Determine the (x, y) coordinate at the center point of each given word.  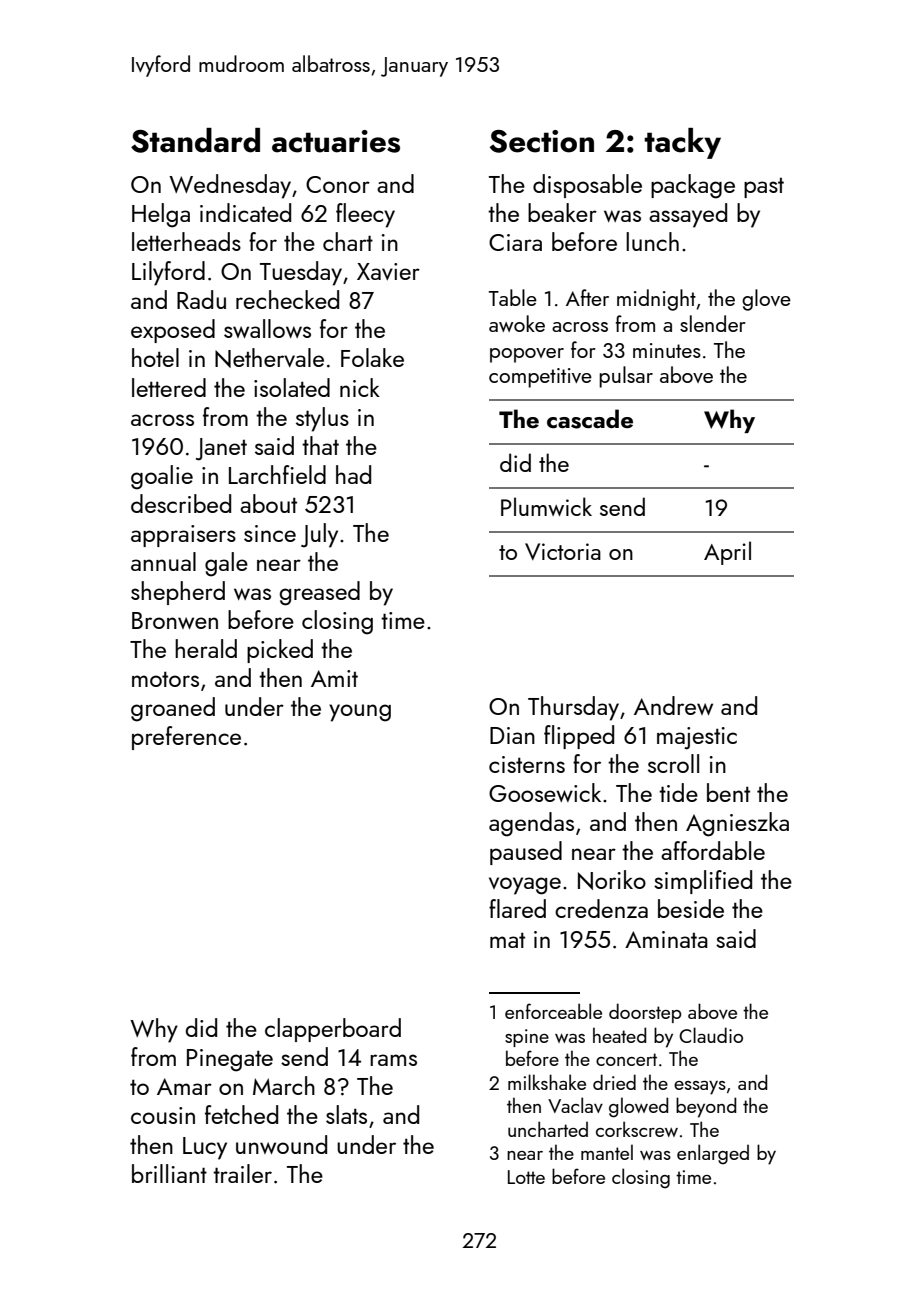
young (360, 713)
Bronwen (175, 620)
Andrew (673, 705)
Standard (195, 140)
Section (542, 141)
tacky (682, 143)
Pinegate (230, 1060)
